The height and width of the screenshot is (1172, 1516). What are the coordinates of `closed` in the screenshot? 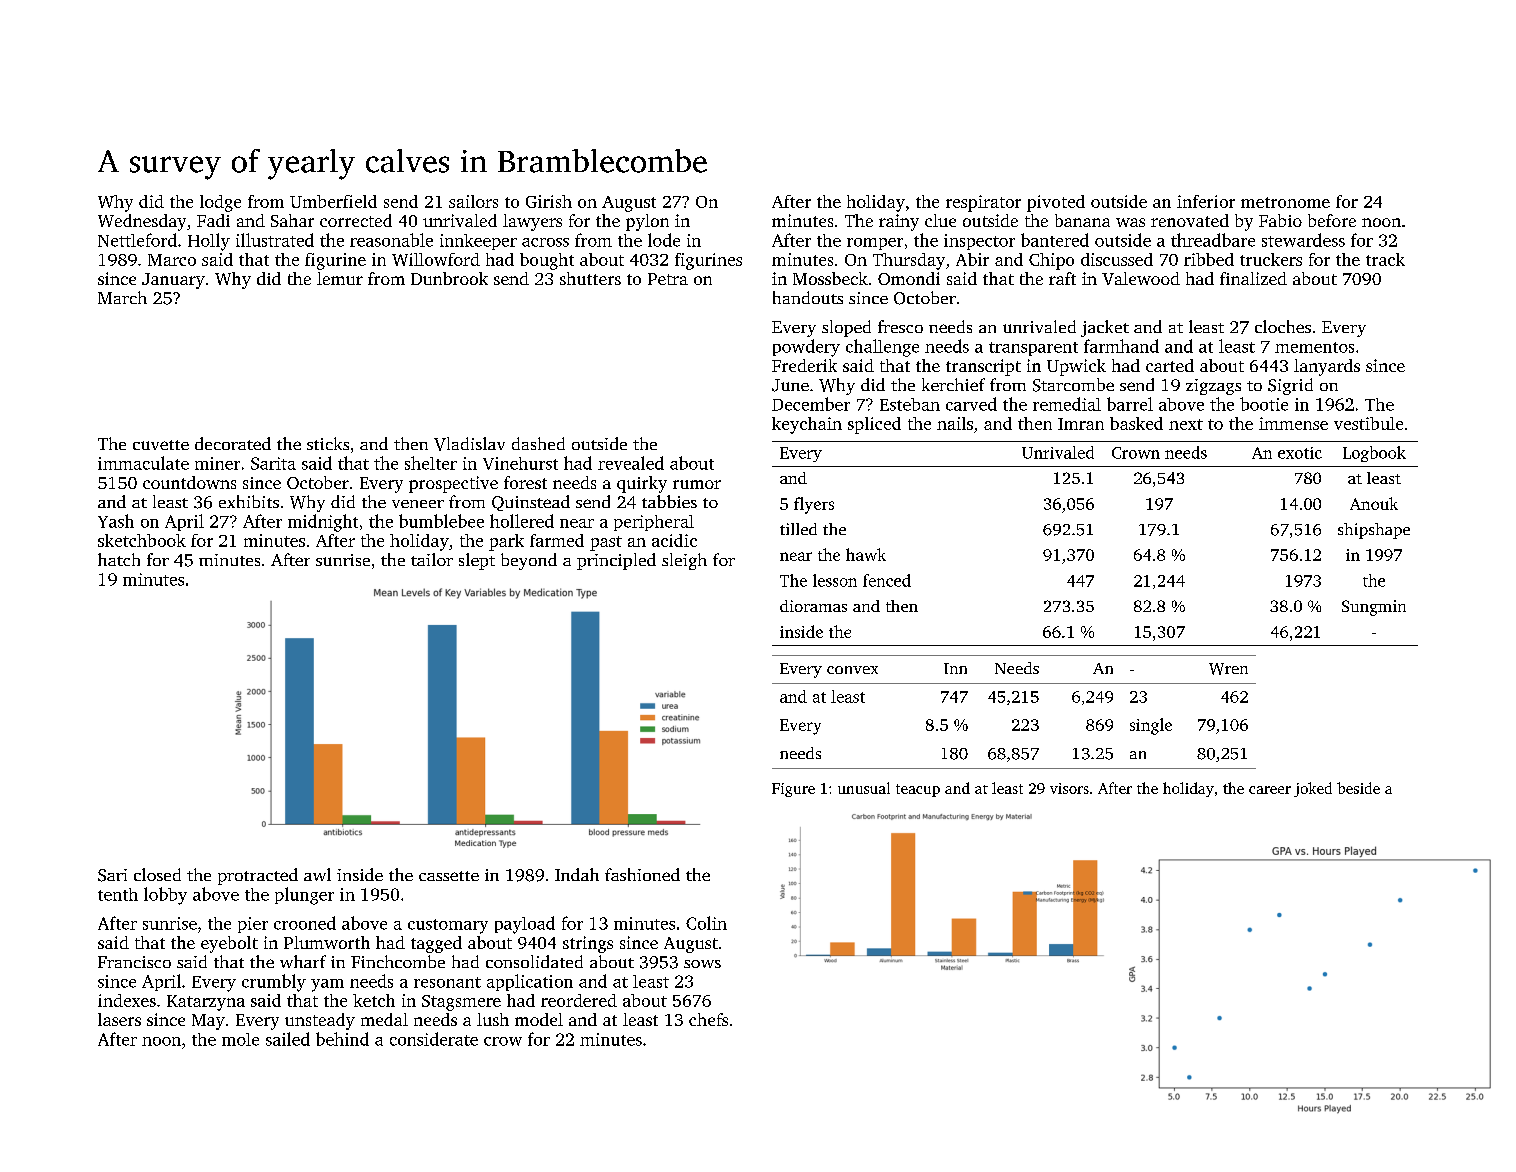 It's located at (157, 874).
